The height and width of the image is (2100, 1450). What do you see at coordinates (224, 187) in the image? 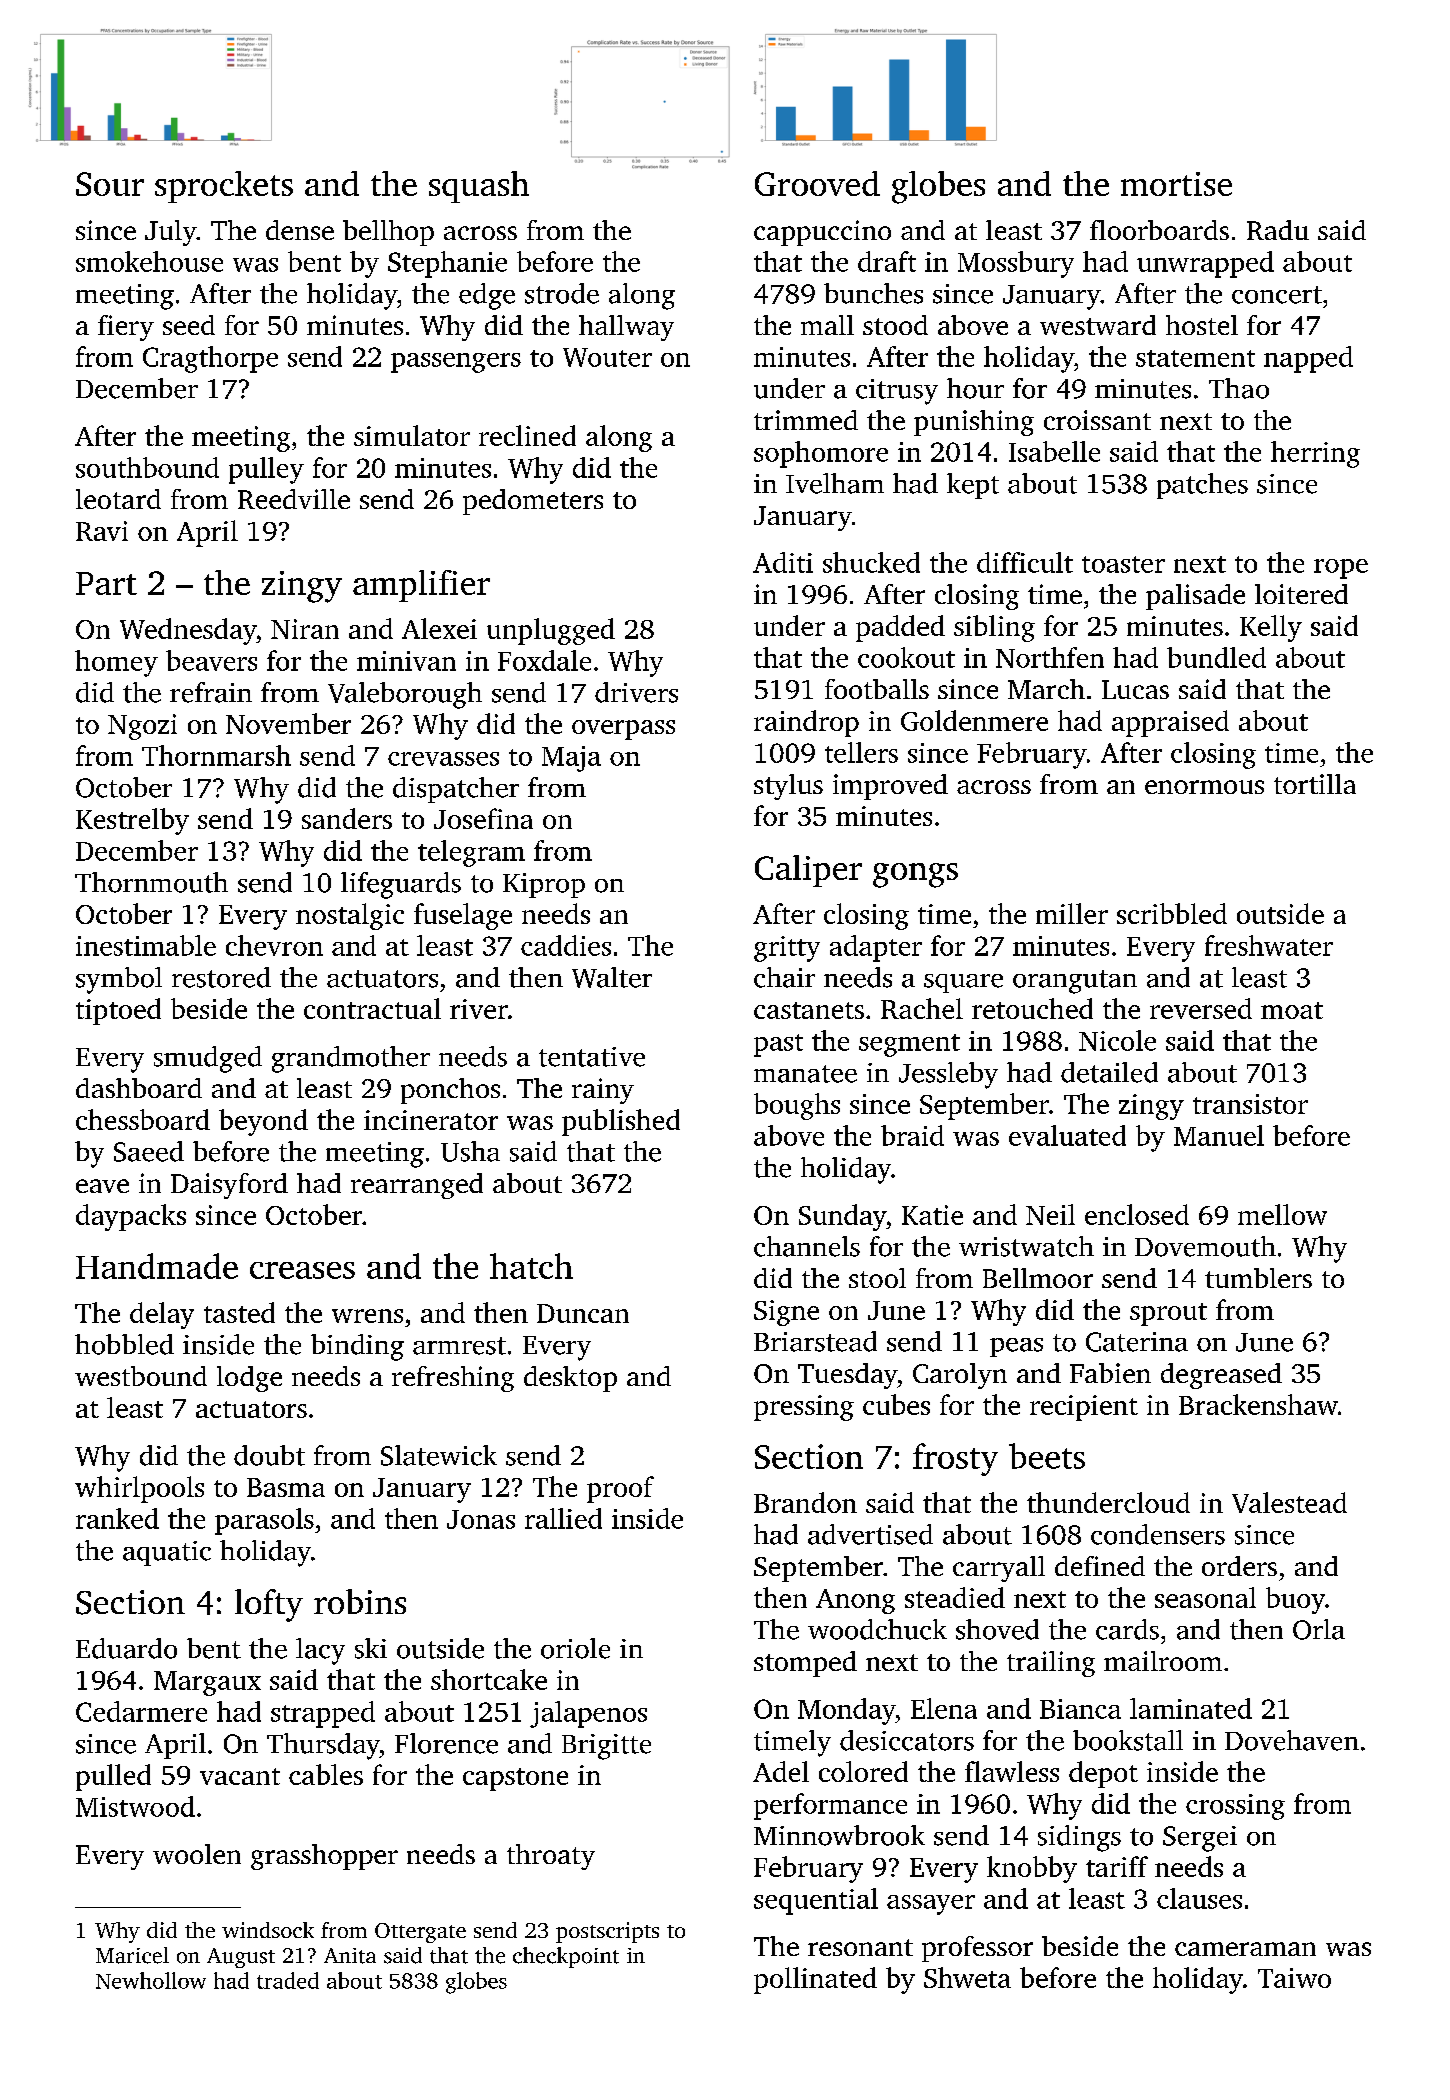
I see `sprockets` at bounding box center [224, 187].
